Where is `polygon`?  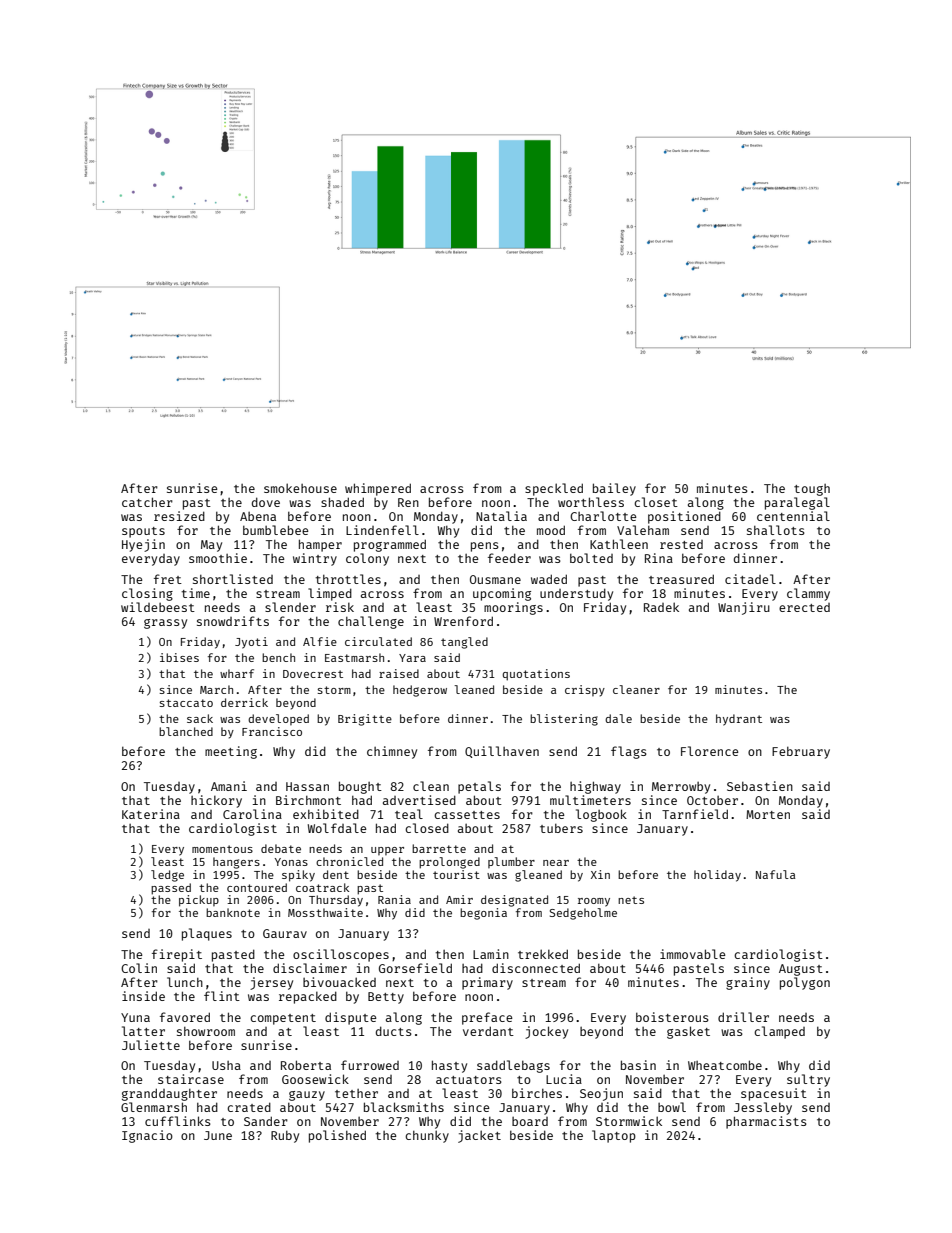
polygon is located at coordinates (805, 983).
